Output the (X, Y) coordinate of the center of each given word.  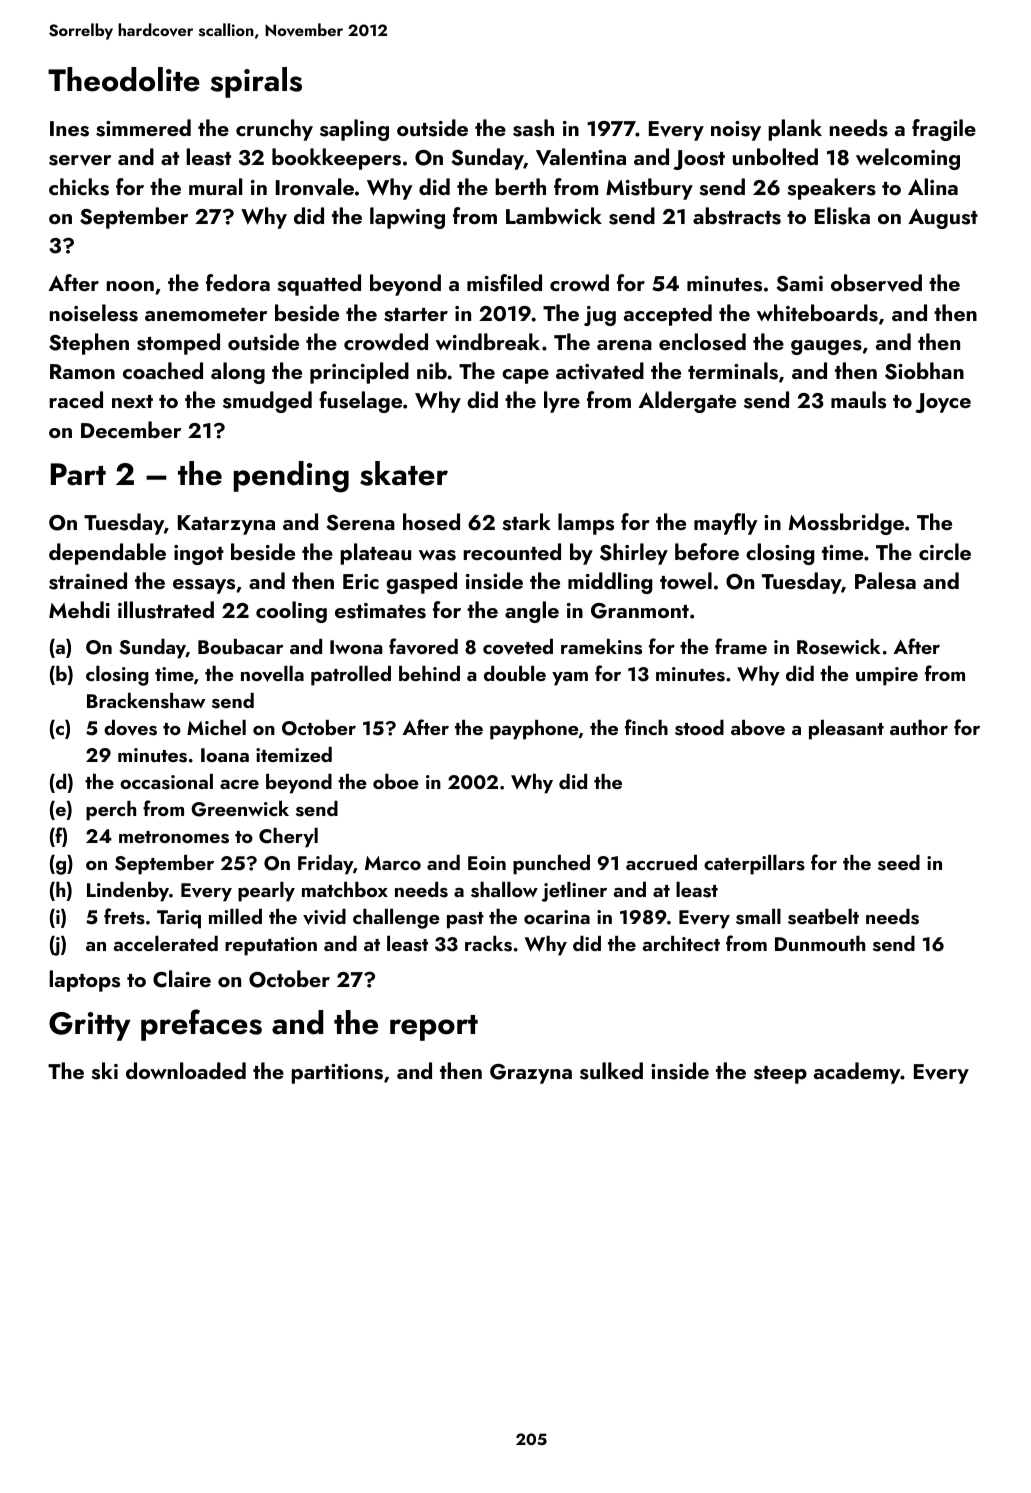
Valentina (581, 157)
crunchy (274, 130)
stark (526, 522)
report (434, 1028)
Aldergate (687, 402)
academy (857, 1073)
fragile (944, 130)
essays (204, 586)
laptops (84, 981)
